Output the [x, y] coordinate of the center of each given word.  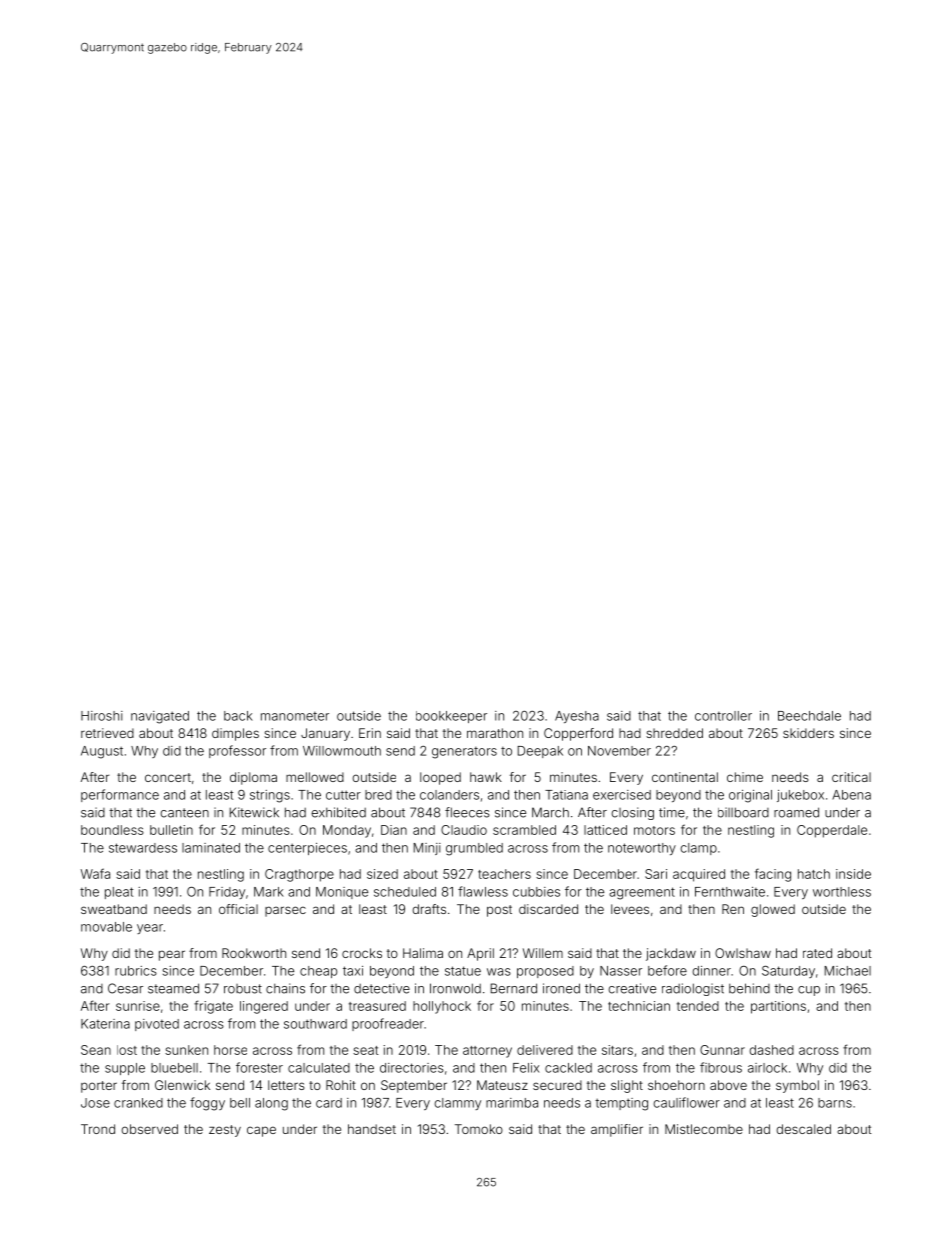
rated [817, 953]
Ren [733, 909]
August [102, 752]
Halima [423, 953]
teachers [504, 874]
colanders [449, 795]
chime [745, 777]
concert [168, 777]
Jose [95, 1103]
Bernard [514, 988]
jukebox [800, 796]
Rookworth [254, 953]
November [619, 751]
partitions [778, 1007]
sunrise [138, 1006]
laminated [211, 848]
